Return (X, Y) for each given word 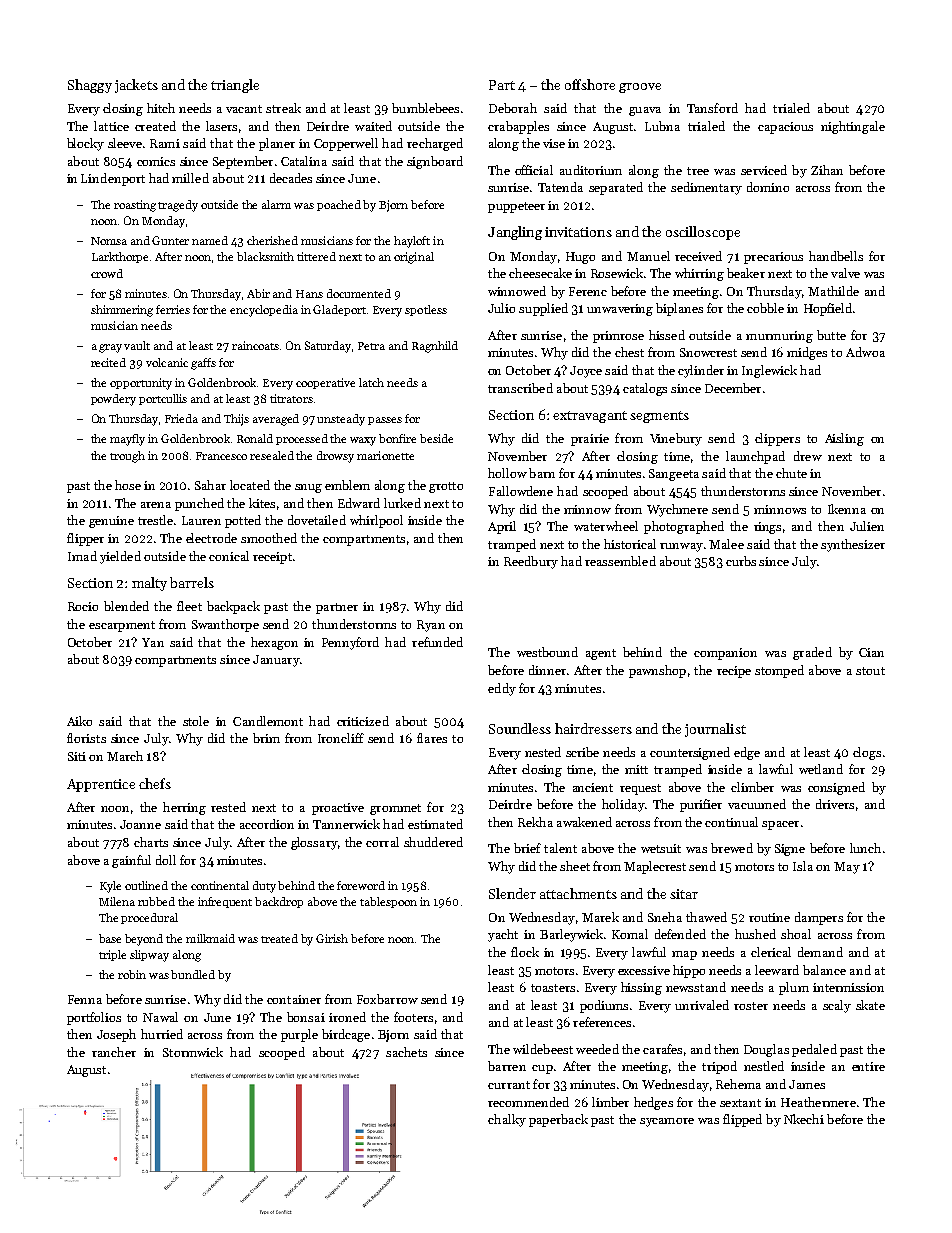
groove (640, 88)
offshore (590, 84)
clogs (867, 753)
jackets (136, 86)
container (294, 999)
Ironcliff (341, 738)
